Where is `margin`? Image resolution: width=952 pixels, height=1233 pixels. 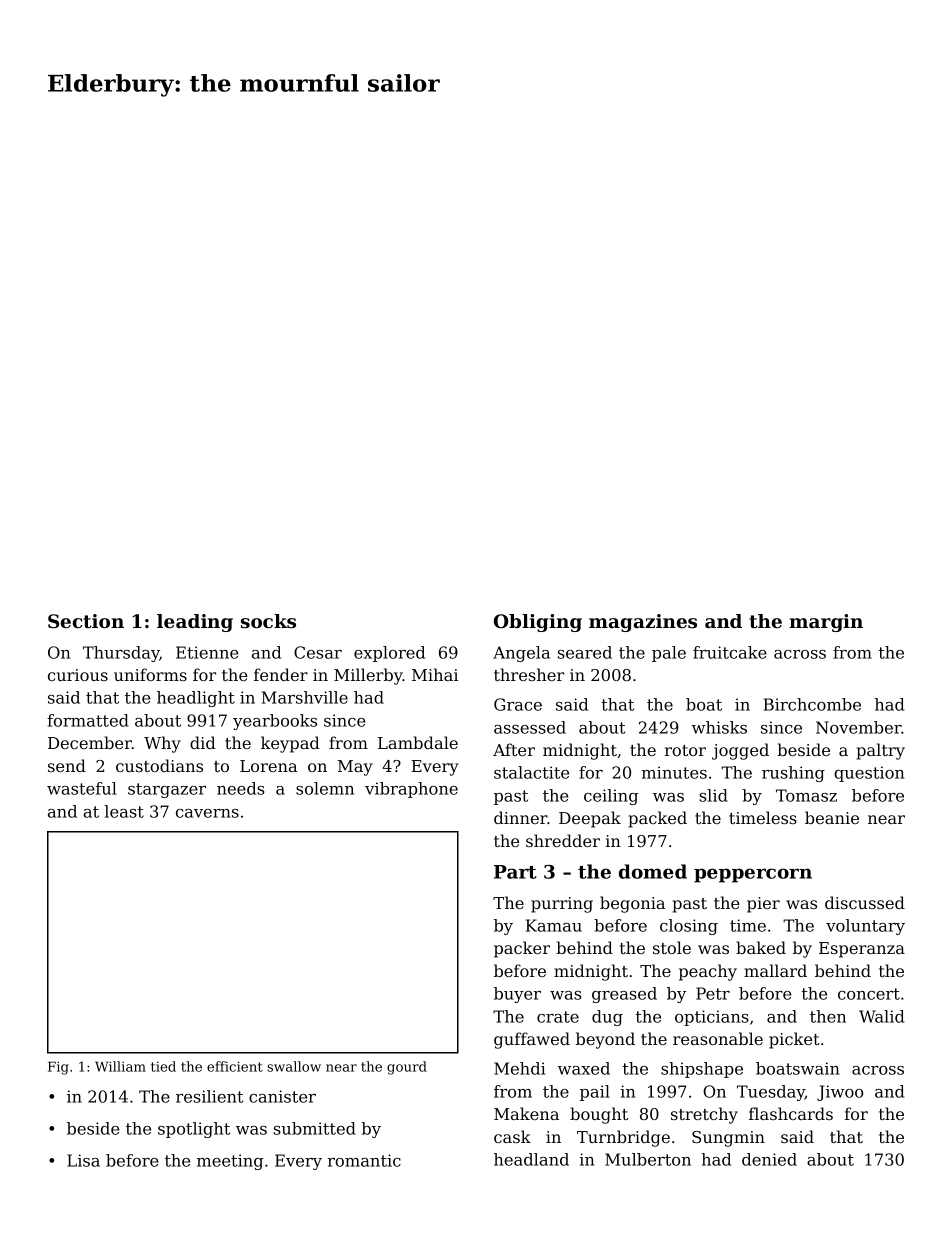
margin is located at coordinates (826, 623).
